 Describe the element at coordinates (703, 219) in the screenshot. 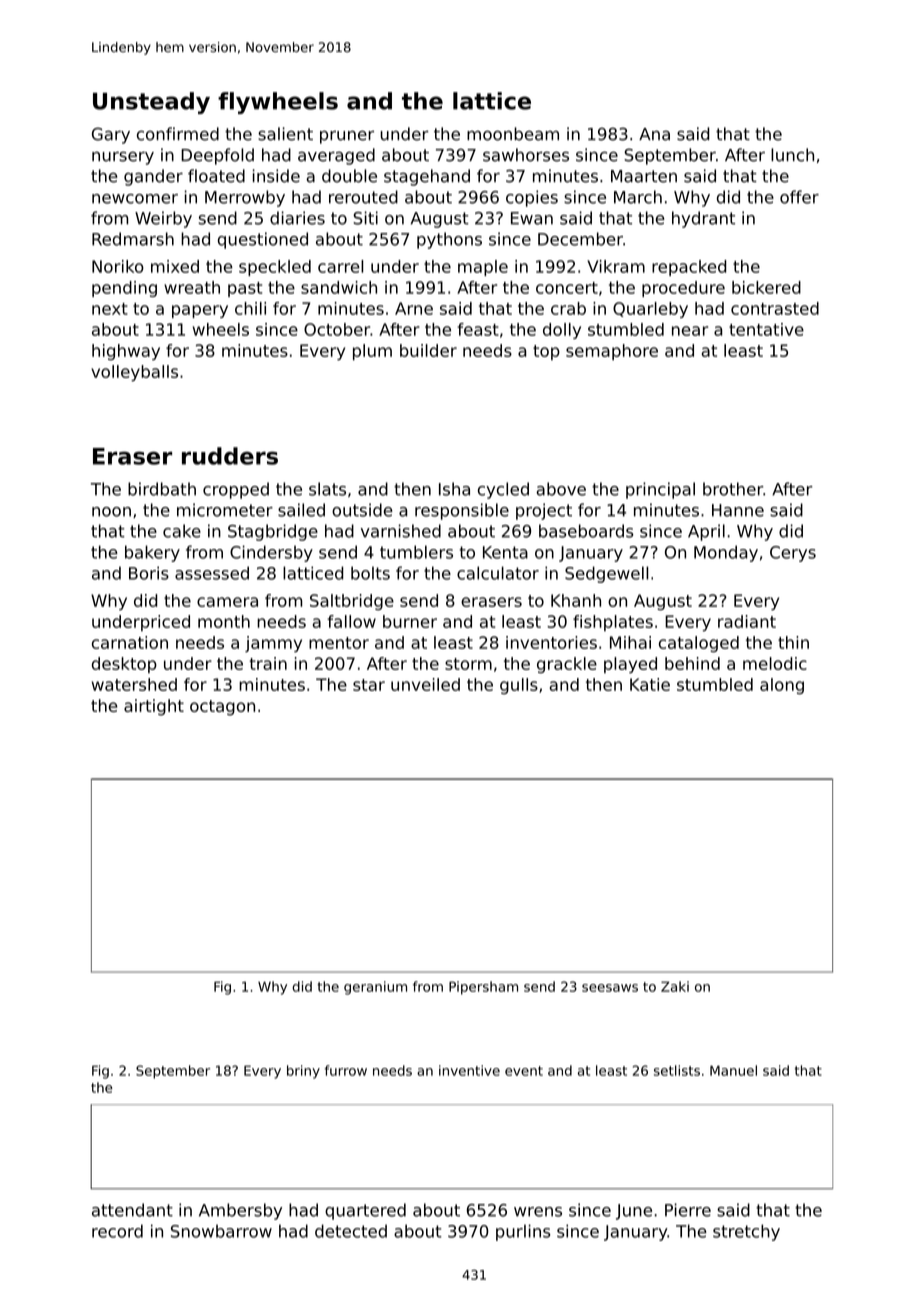

I see `hydrant` at that location.
